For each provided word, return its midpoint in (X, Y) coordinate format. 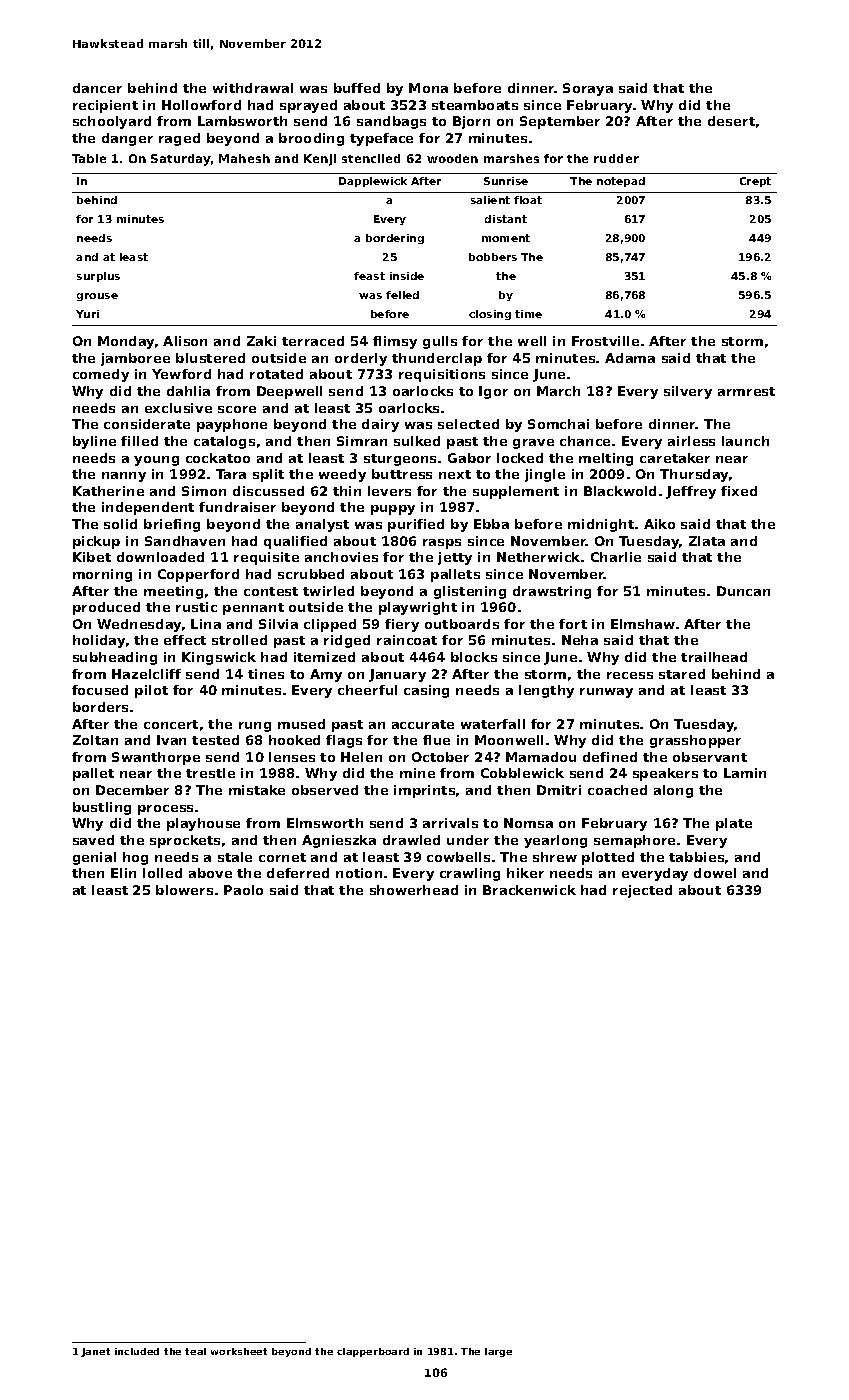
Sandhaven (185, 541)
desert (731, 121)
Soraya (588, 89)
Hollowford (201, 105)
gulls (440, 342)
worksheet (239, 1351)
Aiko (659, 524)
